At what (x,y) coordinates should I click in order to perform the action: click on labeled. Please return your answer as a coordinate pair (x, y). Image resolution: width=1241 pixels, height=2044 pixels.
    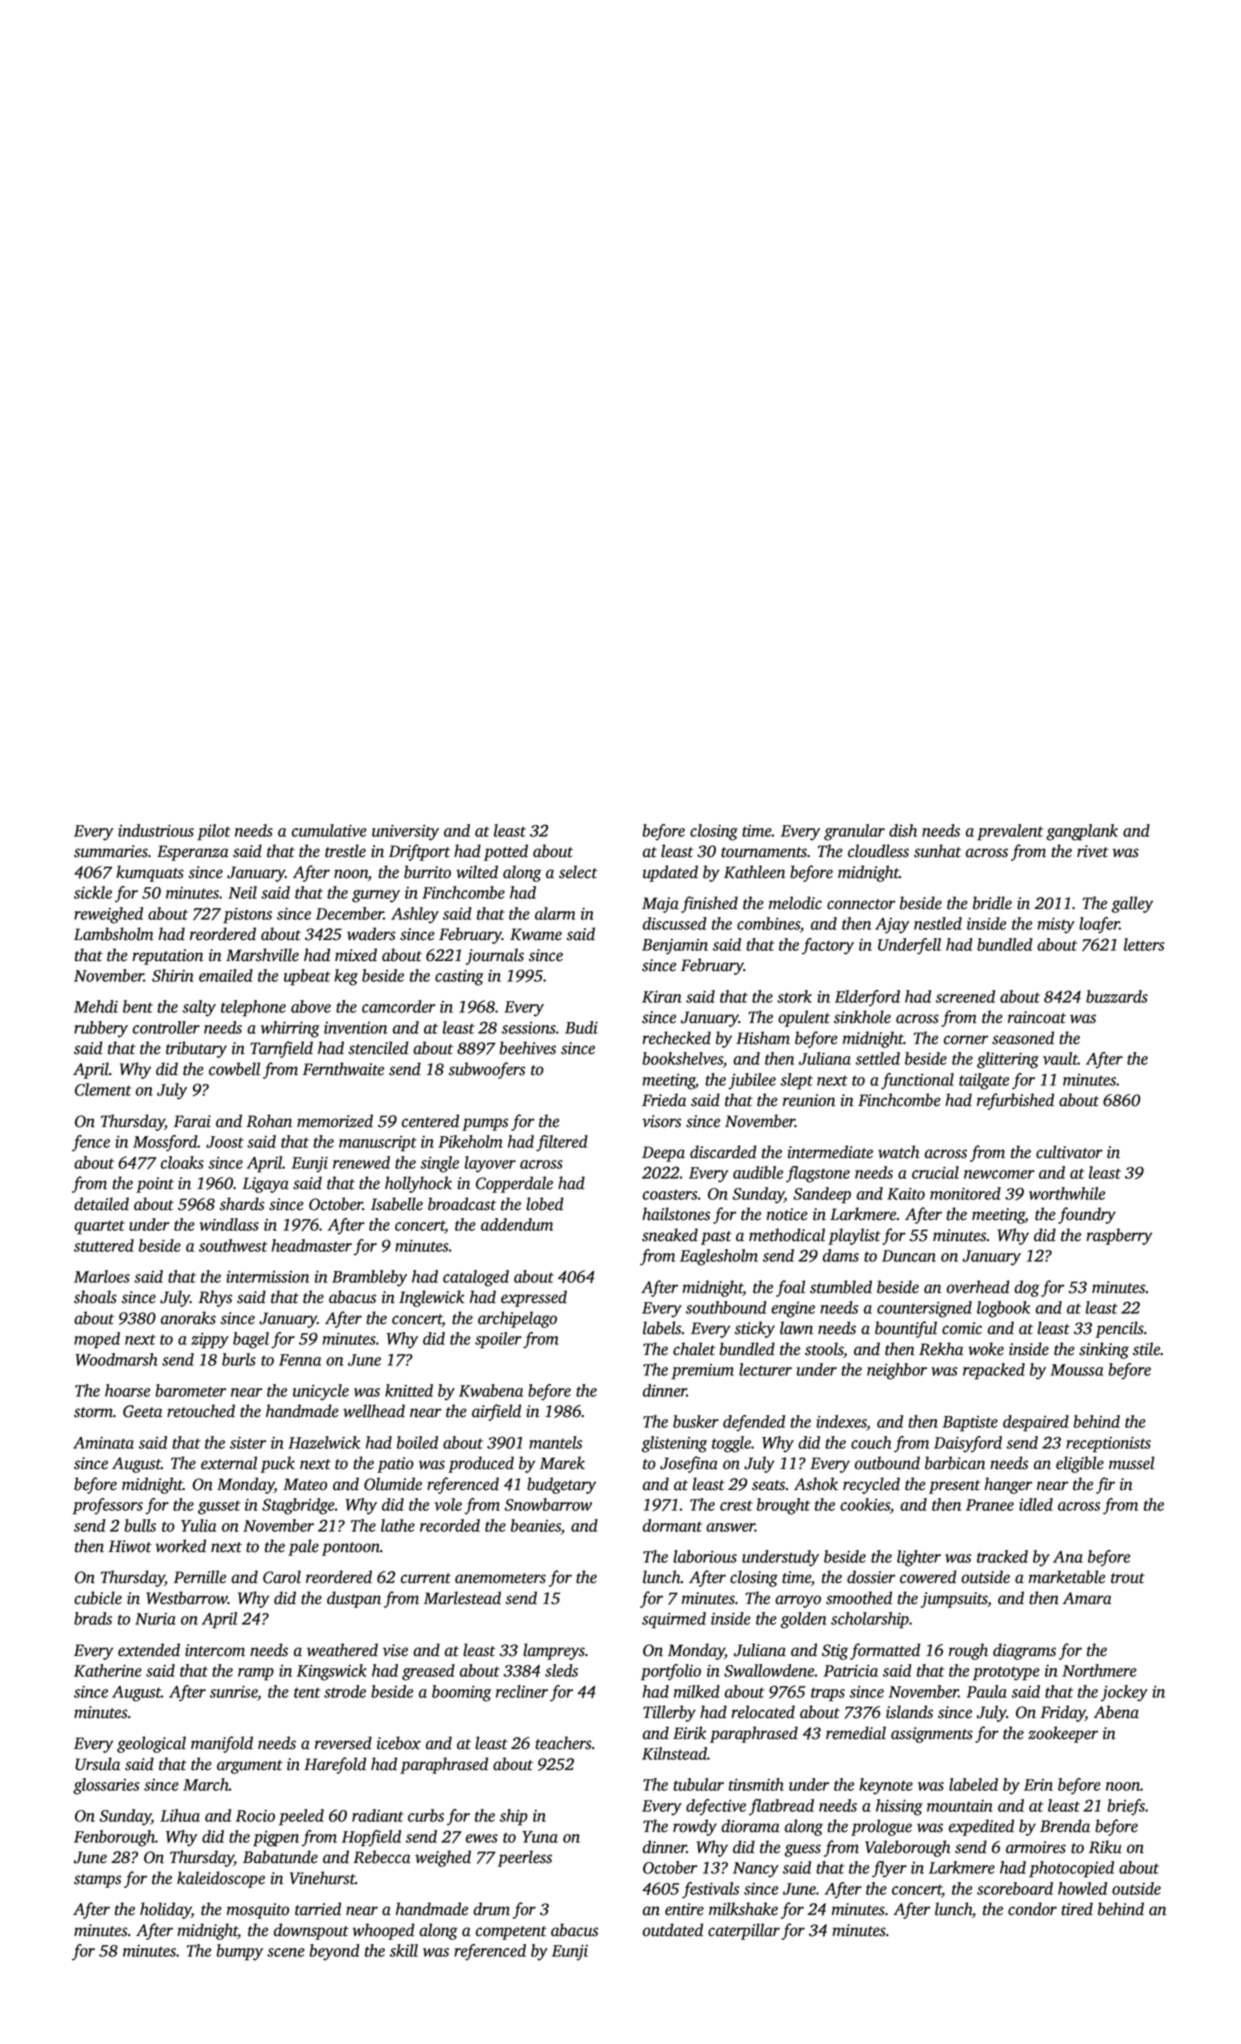
    Looking at the image, I should click on (973, 1784).
